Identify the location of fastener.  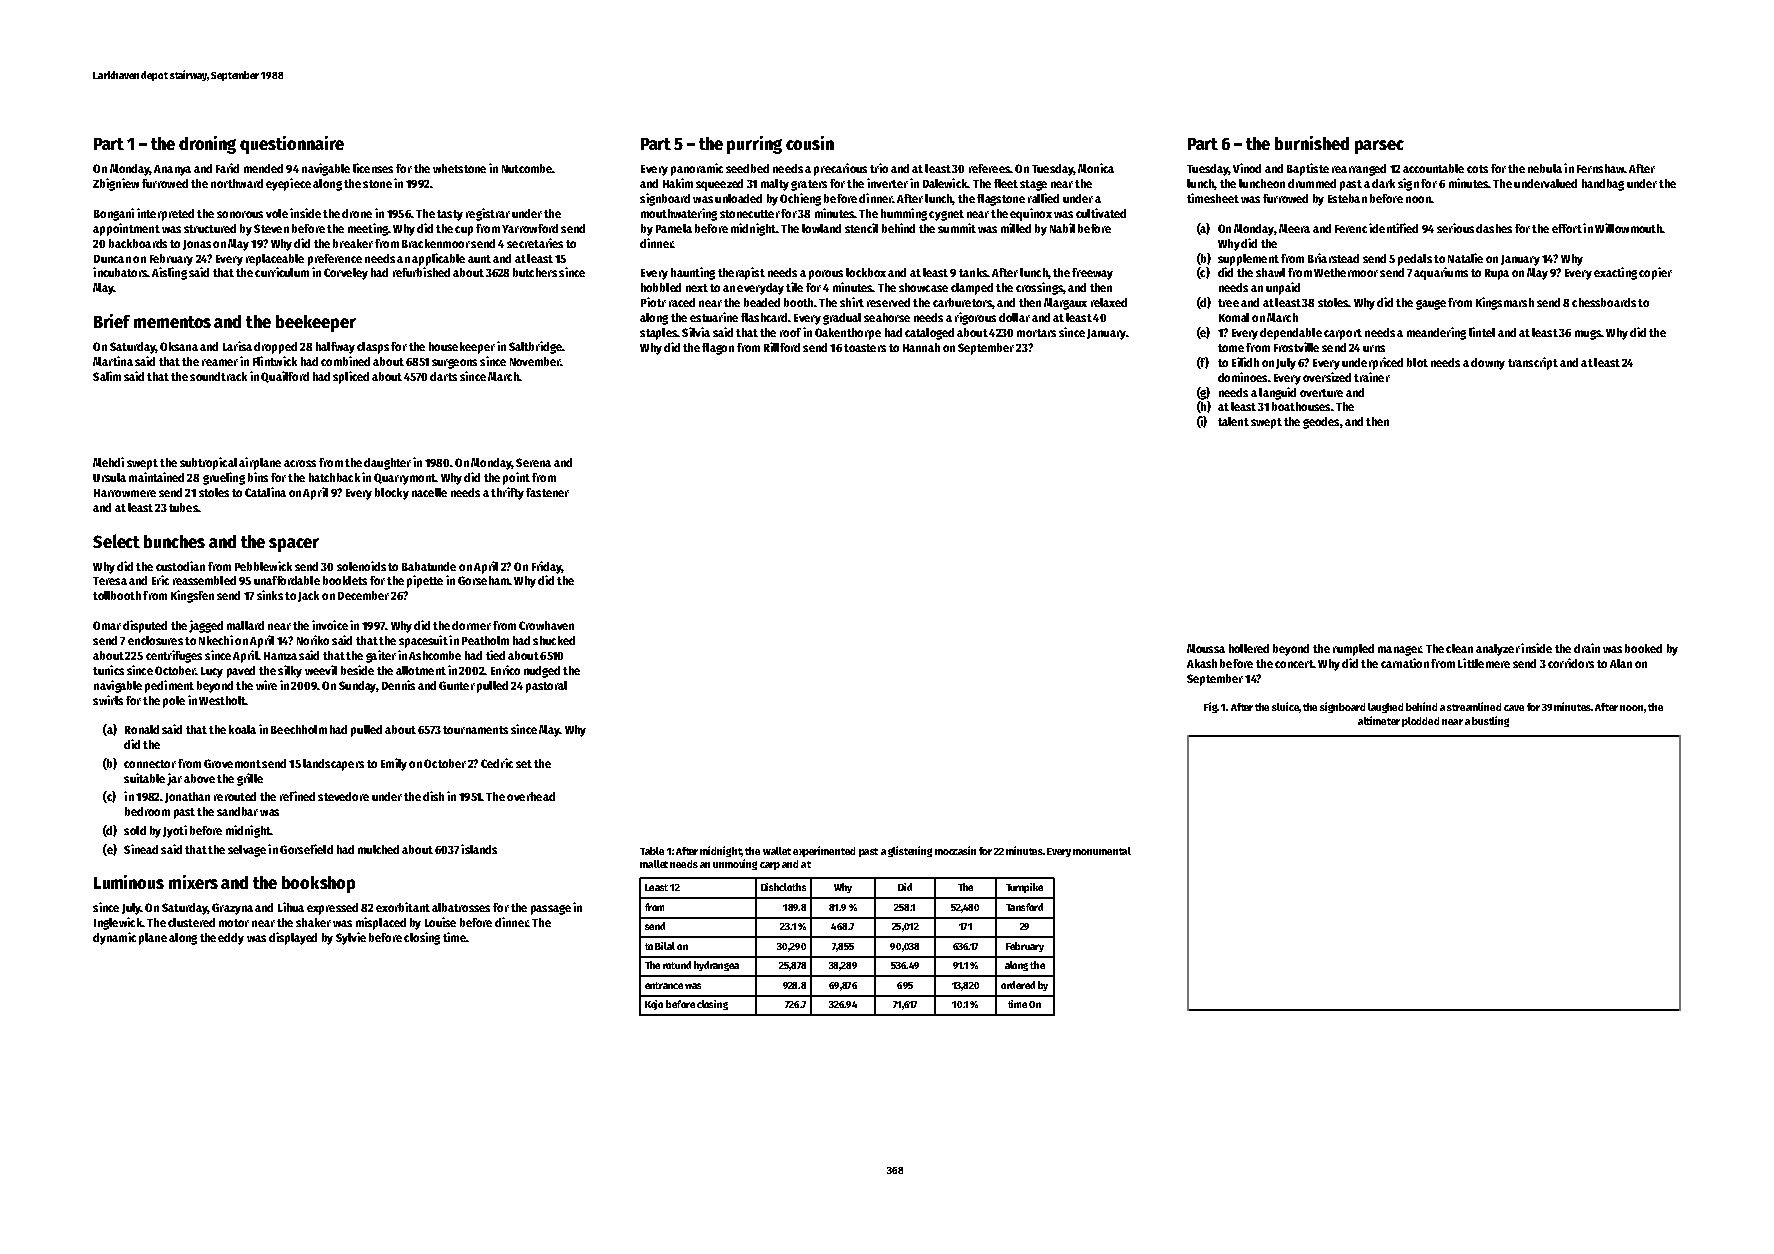
(547, 492).
